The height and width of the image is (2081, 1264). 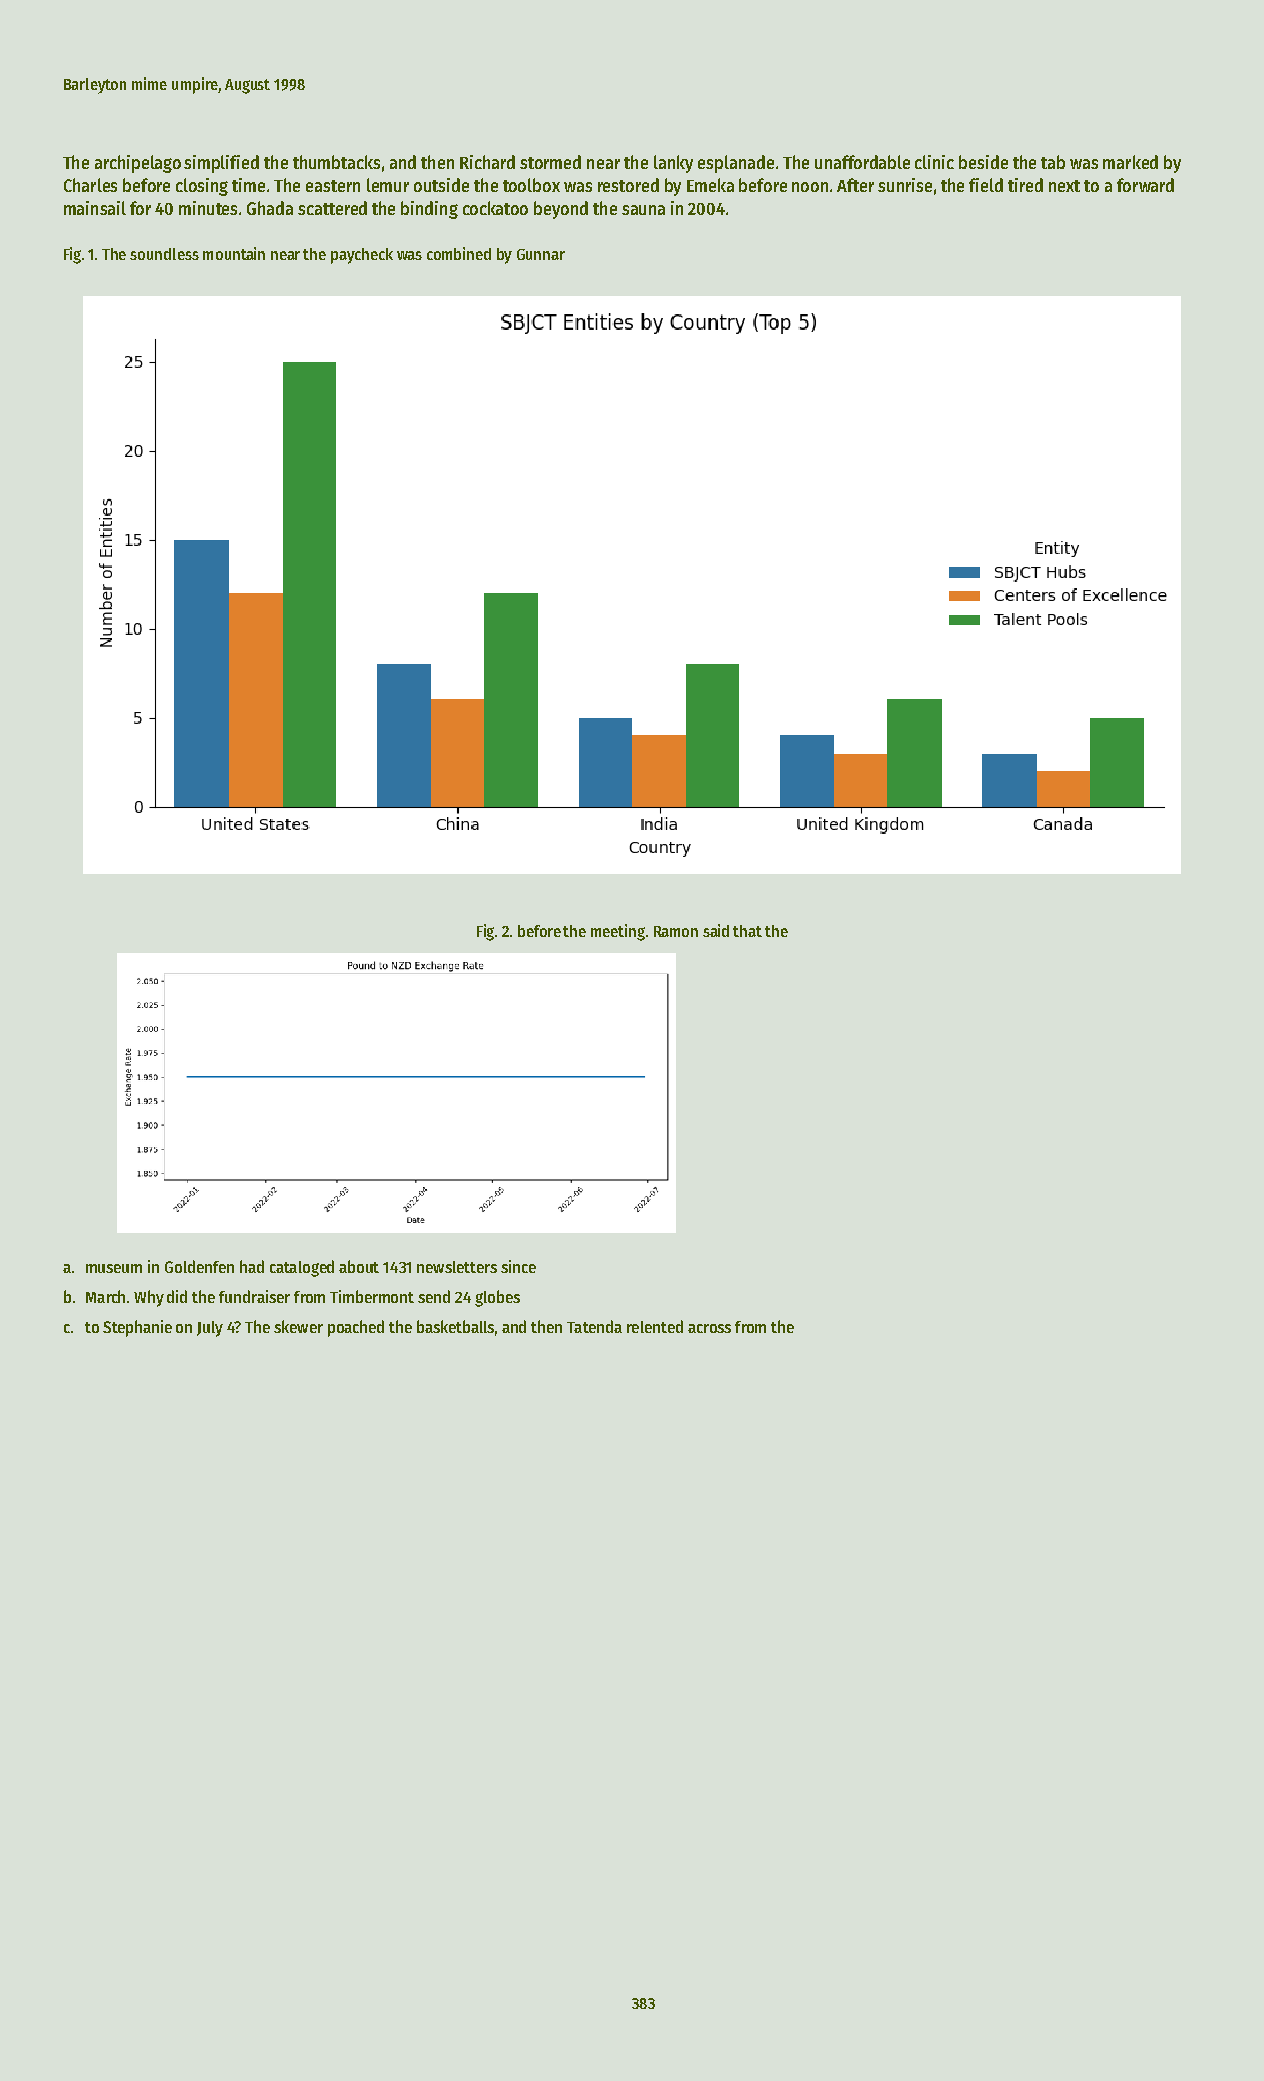 I want to click on across, so click(x=709, y=1328).
